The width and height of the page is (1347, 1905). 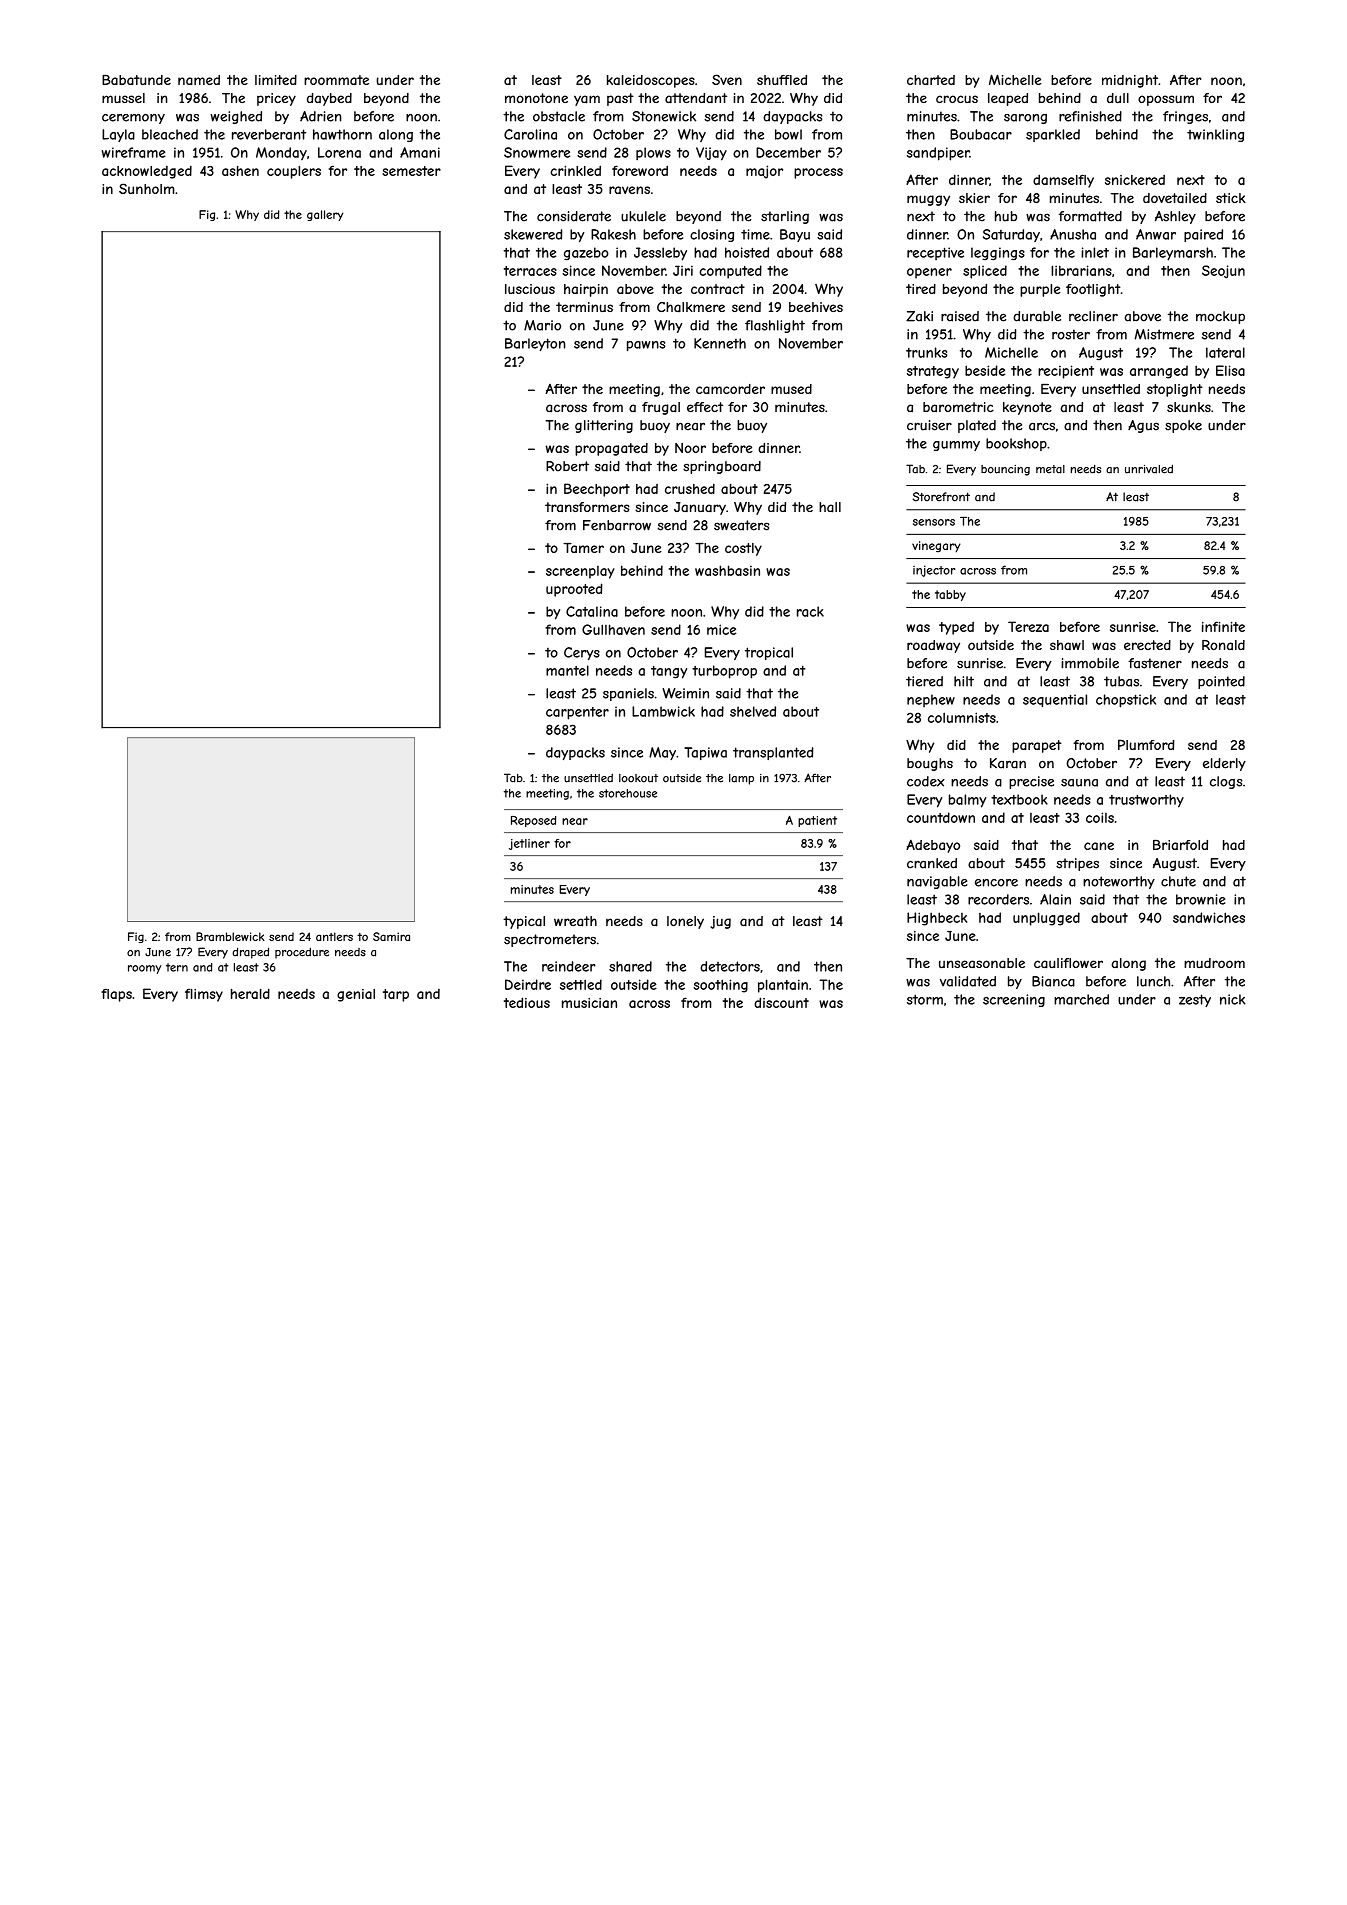 I want to click on Reposed, so click(x=533, y=821).
